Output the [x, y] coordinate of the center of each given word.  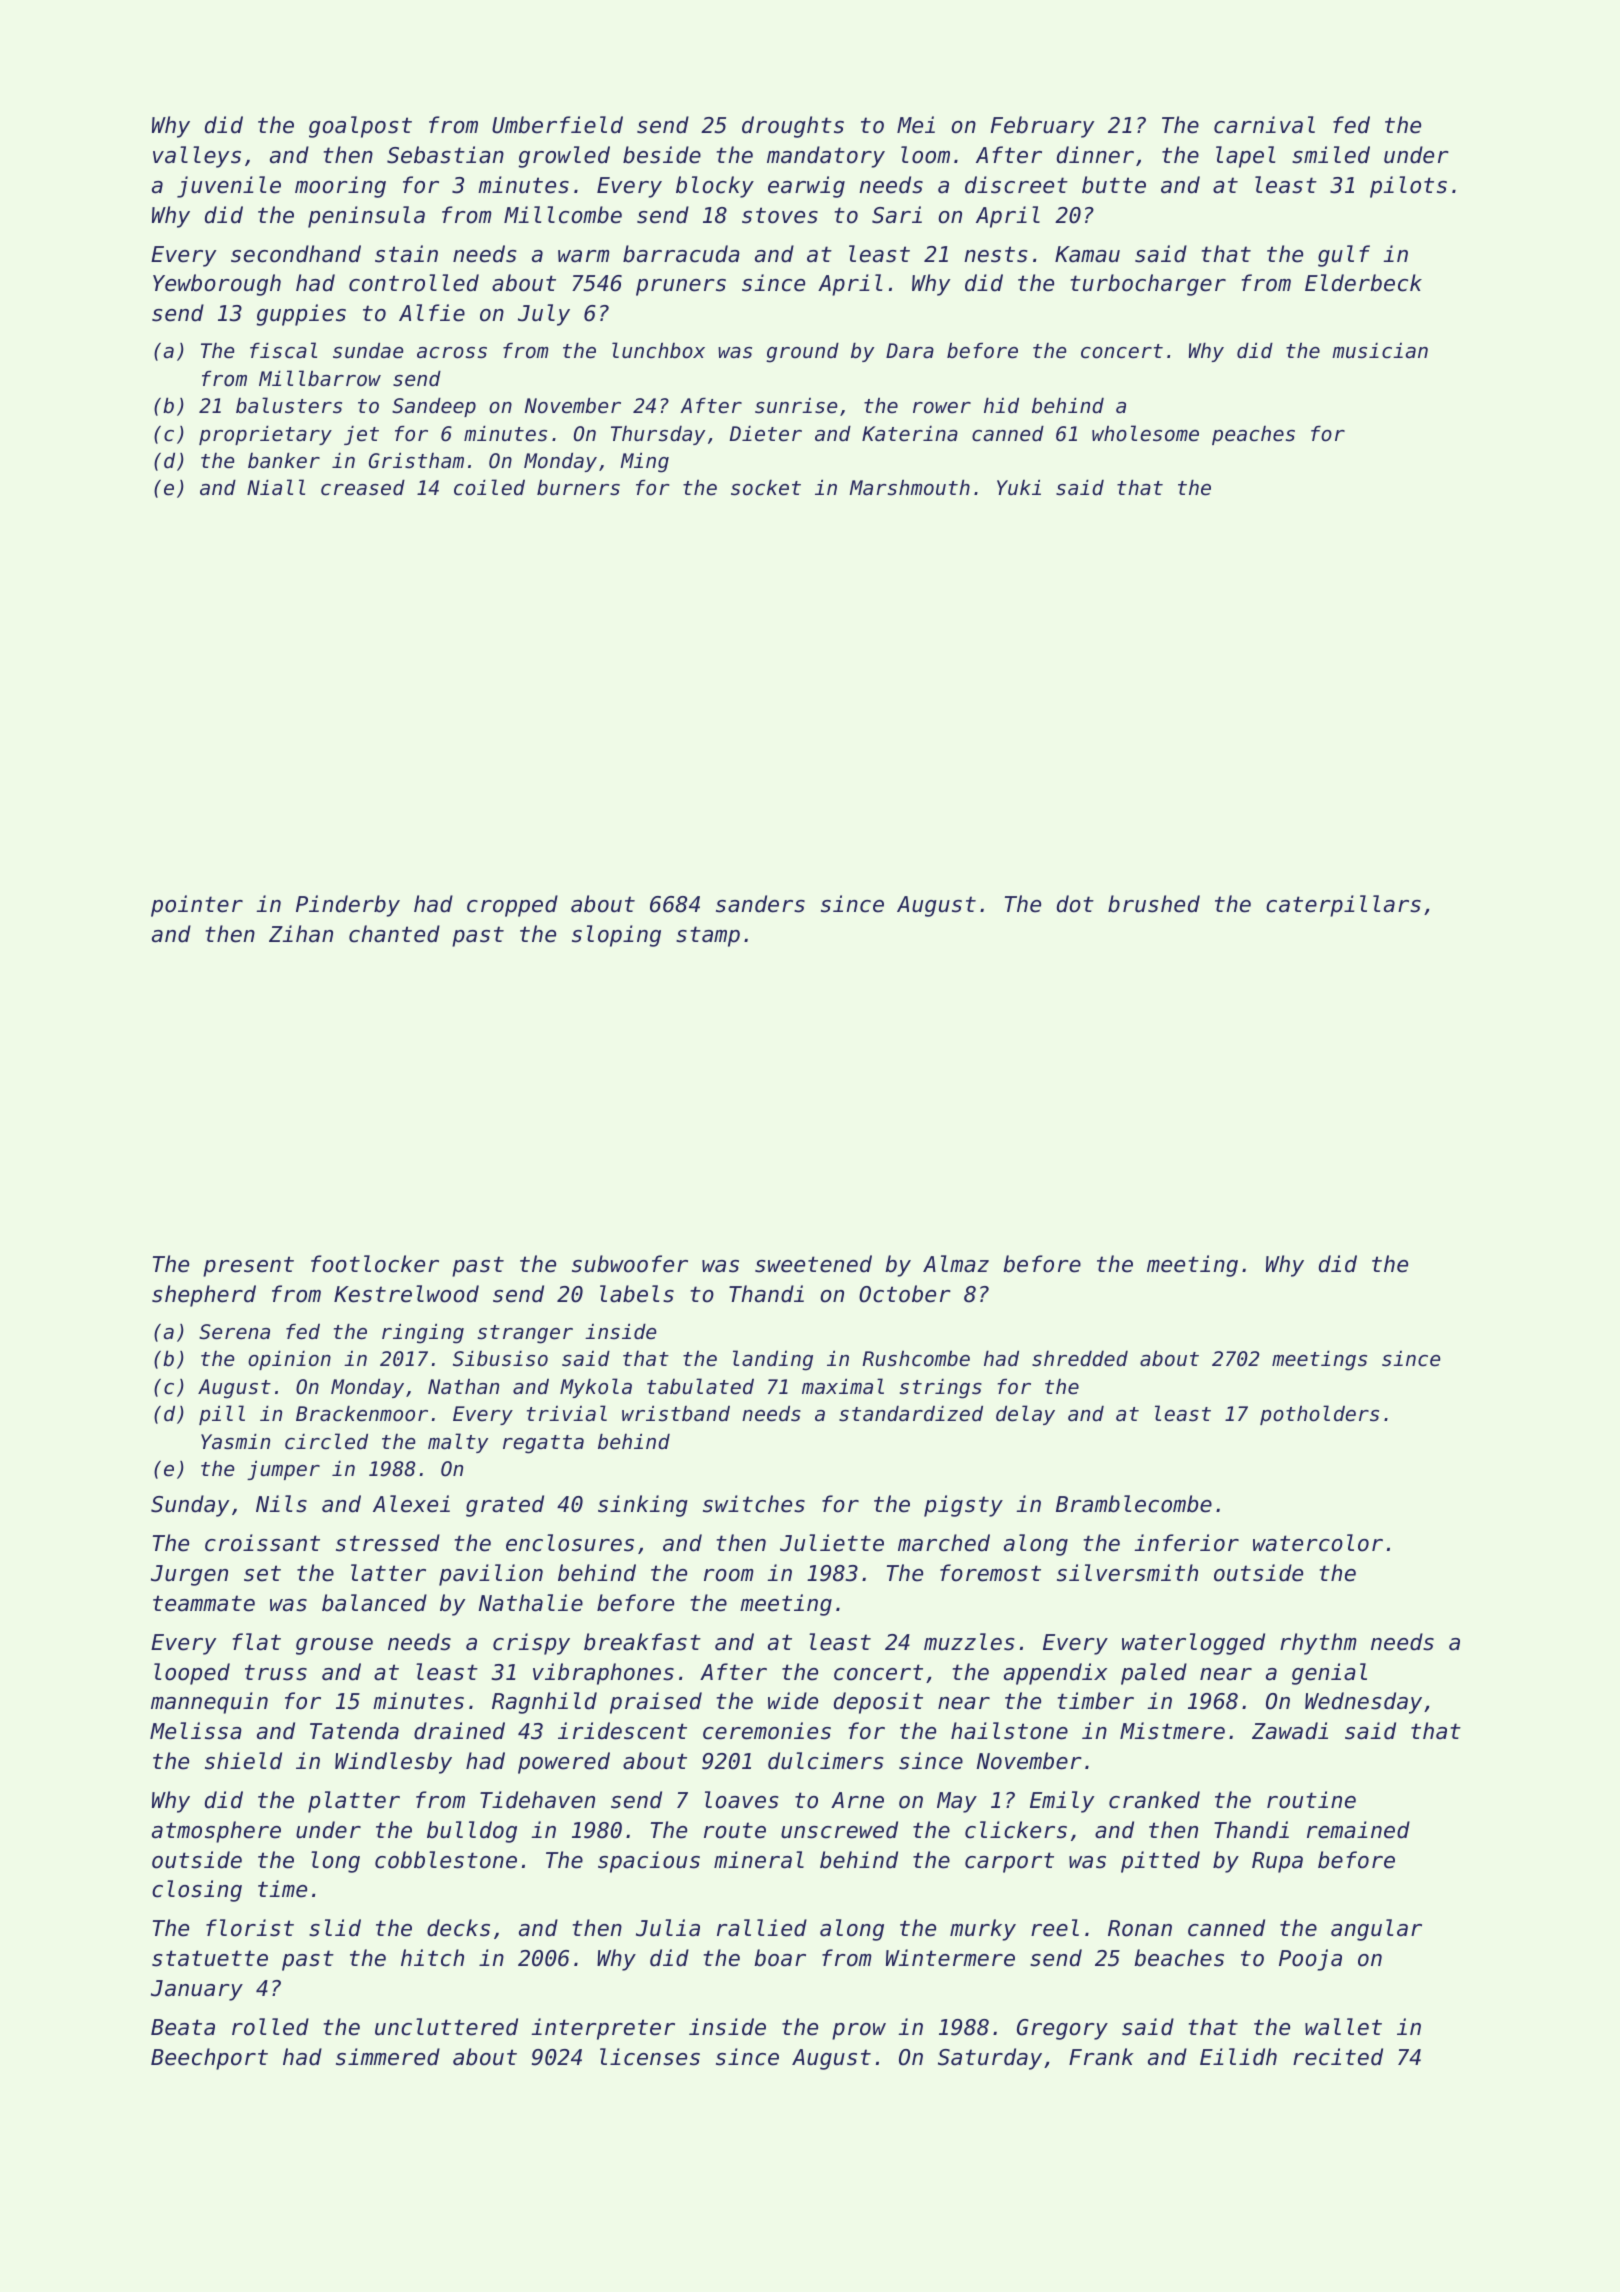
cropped [512, 906]
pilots [1408, 187]
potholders [1319, 1415]
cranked [1154, 1800]
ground [802, 353]
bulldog [472, 1832]
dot [1075, 904]
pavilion [491, 1575]
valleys [197, 157]
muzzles [969, 1642]
